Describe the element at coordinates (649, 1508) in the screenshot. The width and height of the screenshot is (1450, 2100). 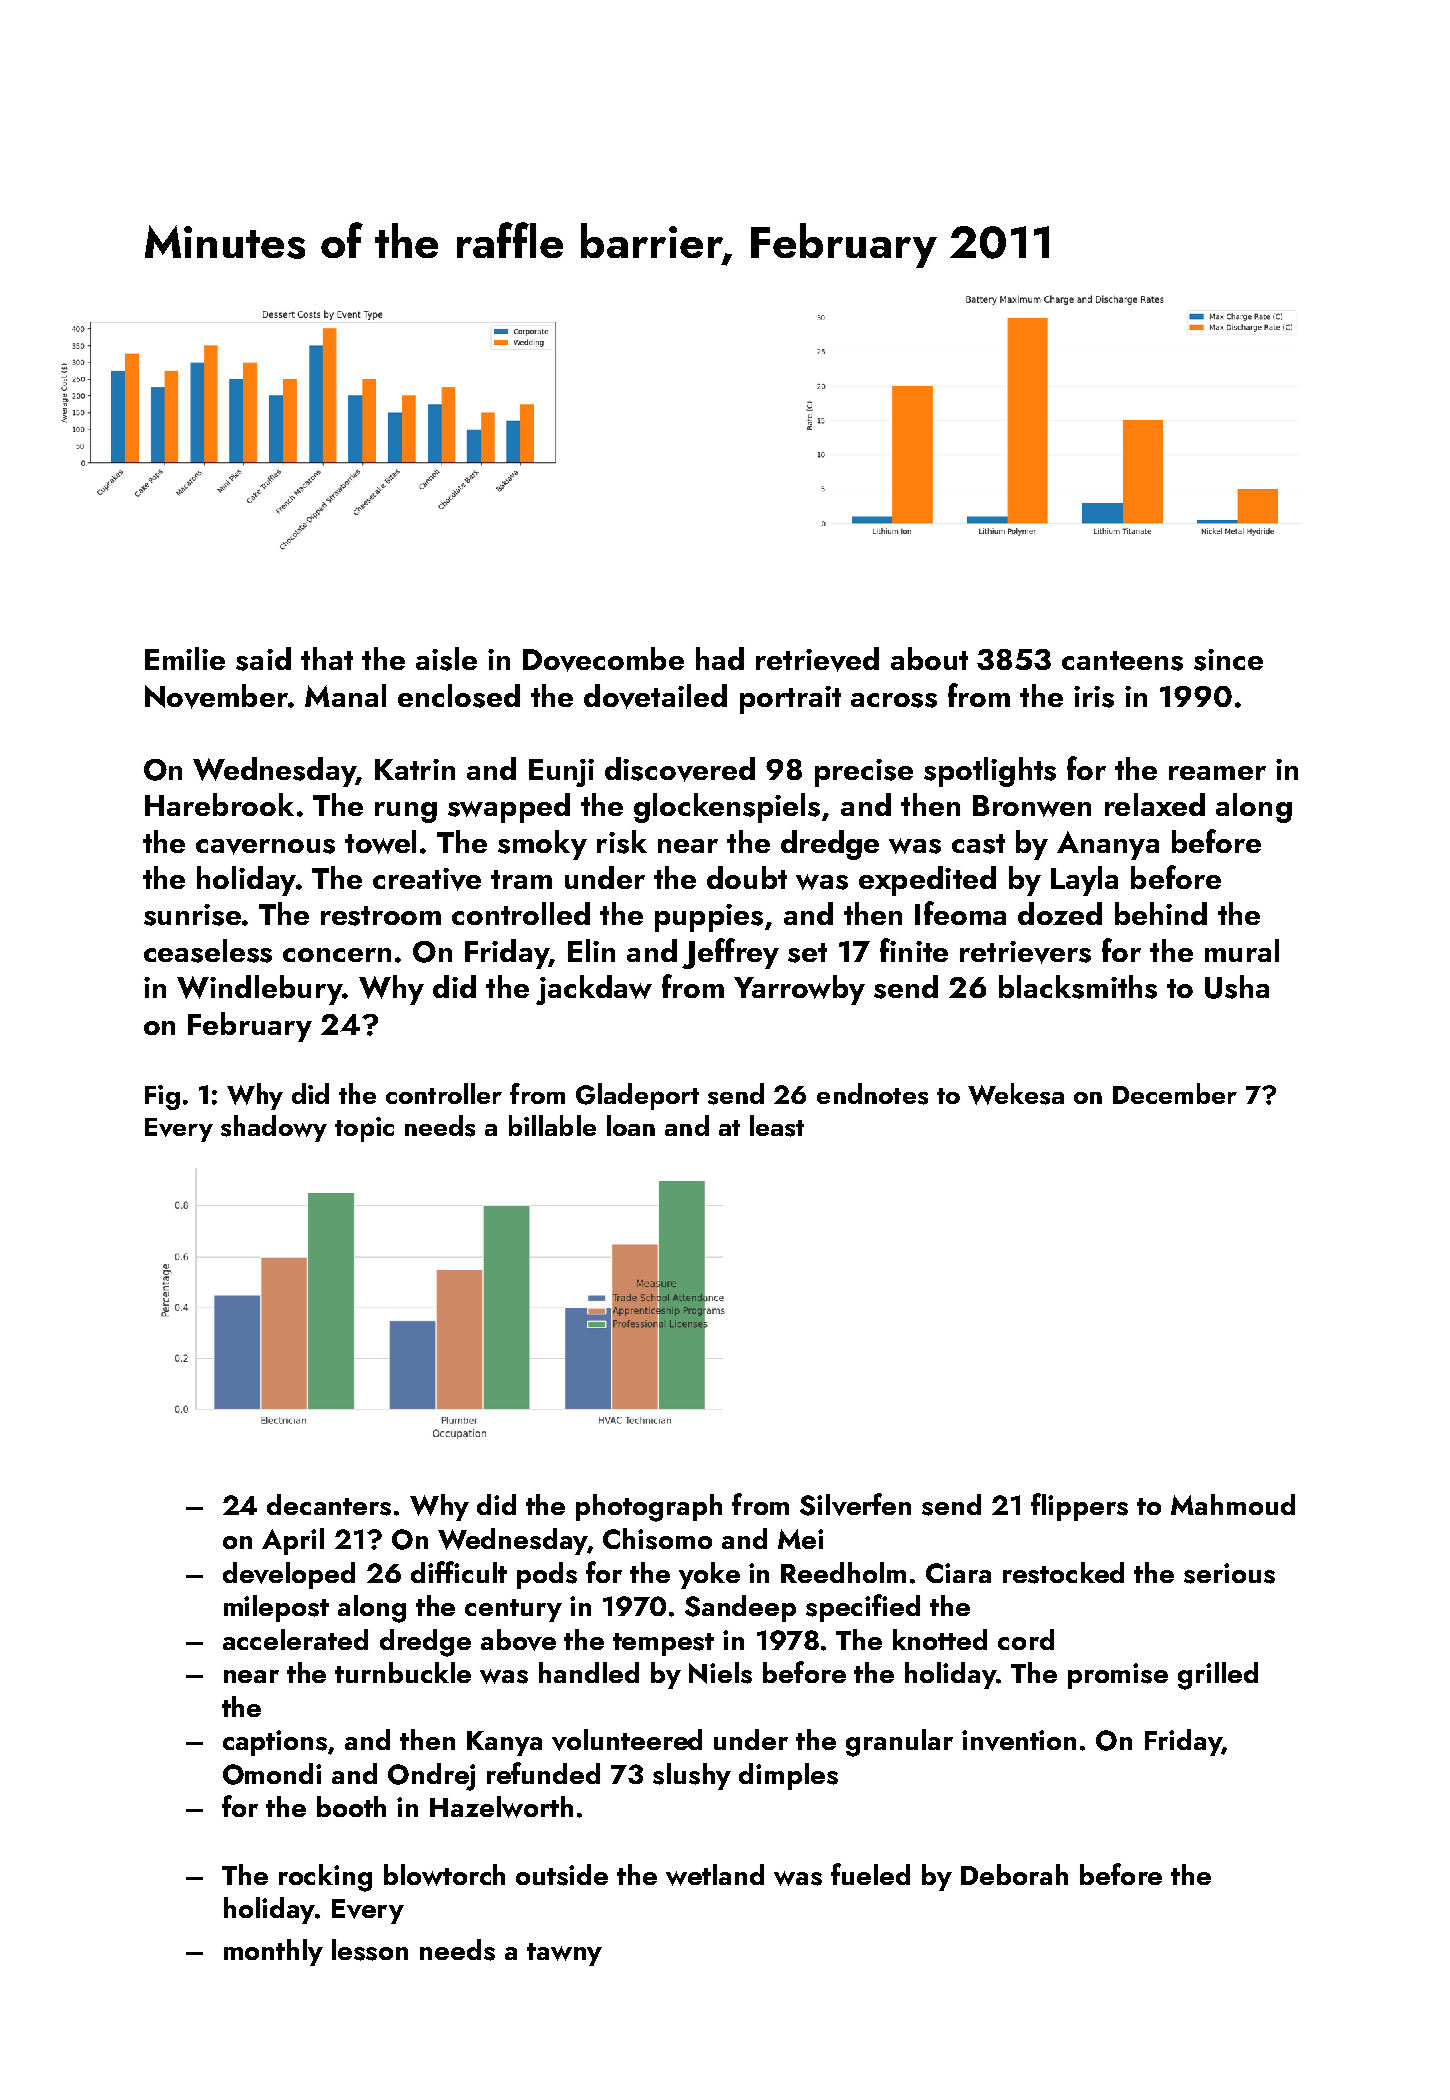
I see `photograph` at that location.
